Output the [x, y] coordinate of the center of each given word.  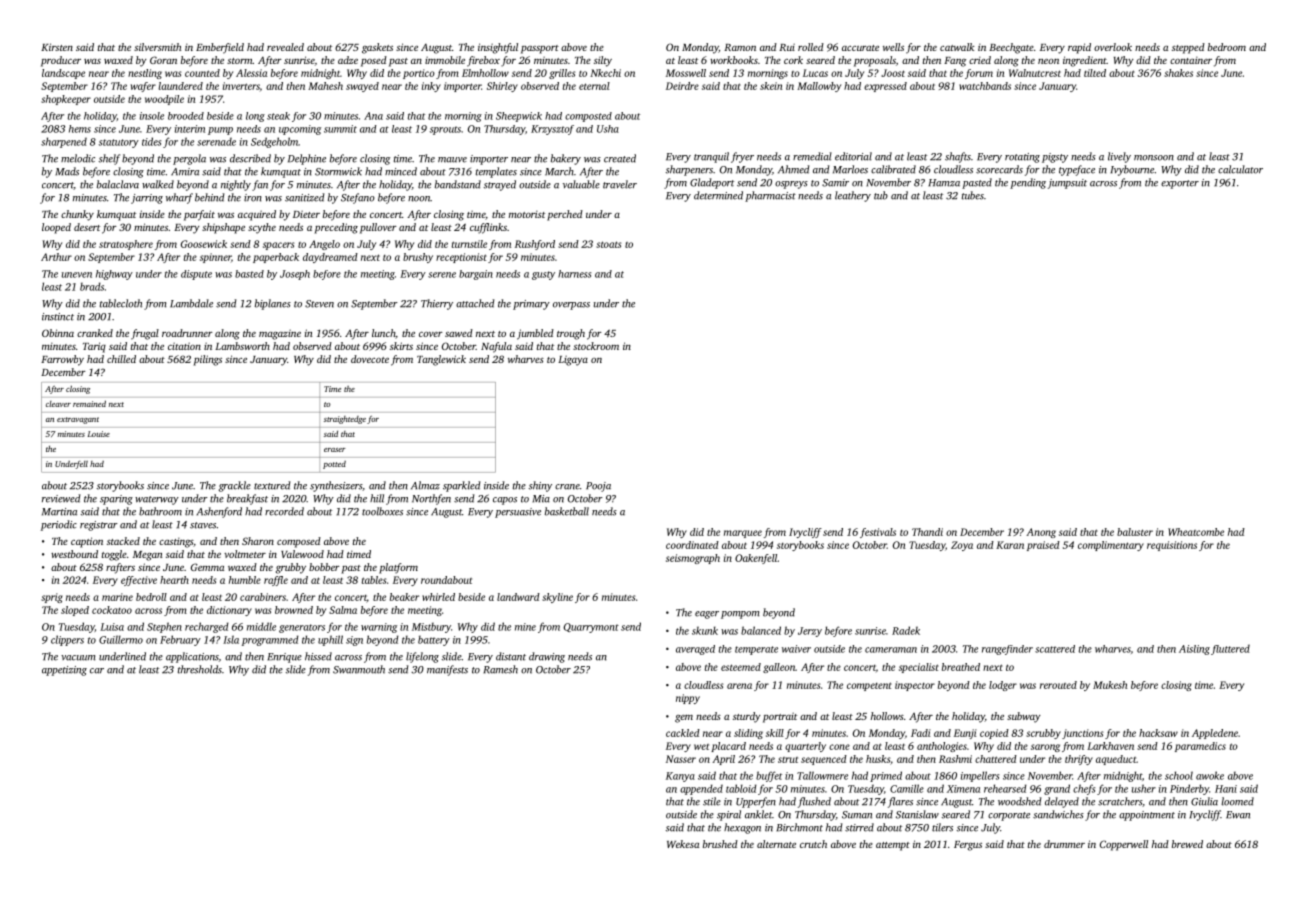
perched [565, 215]
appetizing [64, 671]
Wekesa [683, 844]
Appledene [1215, 734]
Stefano [358, 198]
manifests [447, 670]
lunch [383, 333]
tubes [973, 195]
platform [398, 568]
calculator [1240, 169]
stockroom [596, 346]
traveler [620, 184]
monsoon [1154, 158]
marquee [743, 534]
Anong [1041, 533]
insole [152, 116]
